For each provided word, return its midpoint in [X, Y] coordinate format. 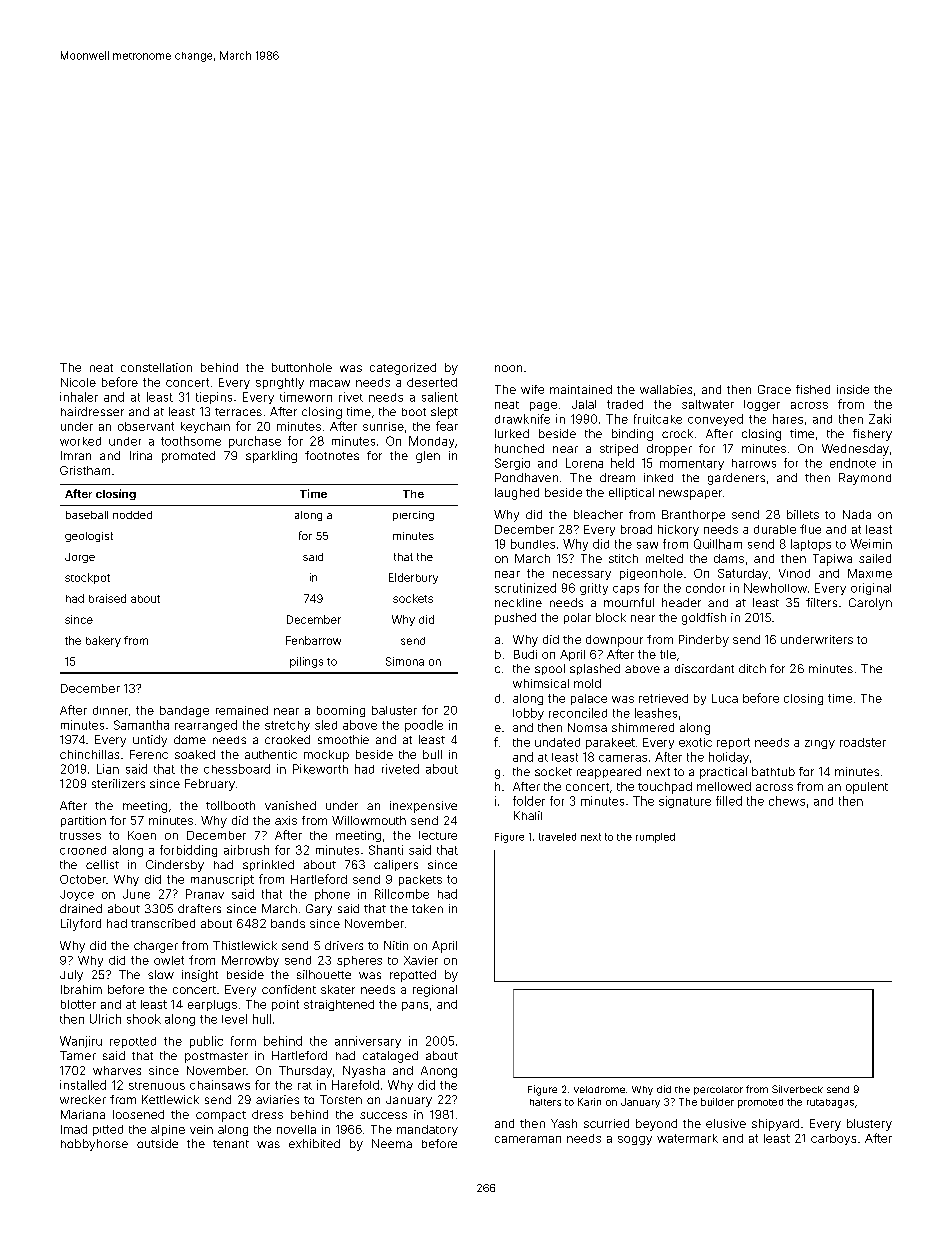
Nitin [396, 945]
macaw [330, 383]
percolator [718, 1090]
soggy [635, 1140]
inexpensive [423, 807]
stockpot [87, 578]
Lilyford [81, 925]
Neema [392, 1143]
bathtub [773, 771]
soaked [195, 754]
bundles [533, 544]
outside [157, 1143]
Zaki [880, 419]
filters [821, 602]
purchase [255, 442]
